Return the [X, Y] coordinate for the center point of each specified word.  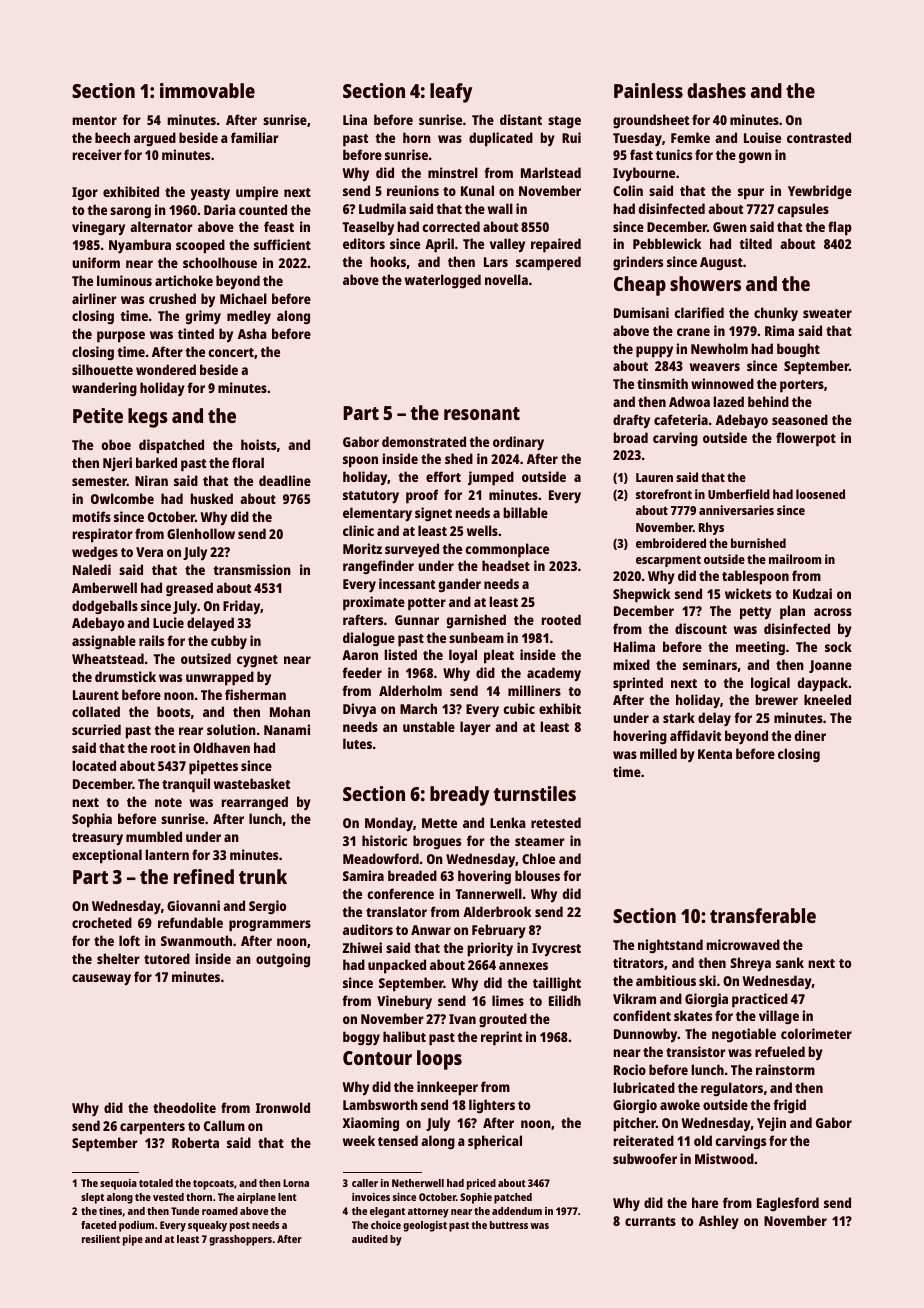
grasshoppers [240, 1240]
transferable [763, 915]
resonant [482, 413]
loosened [820, 494]
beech [112, 137]
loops [439, 1060]
